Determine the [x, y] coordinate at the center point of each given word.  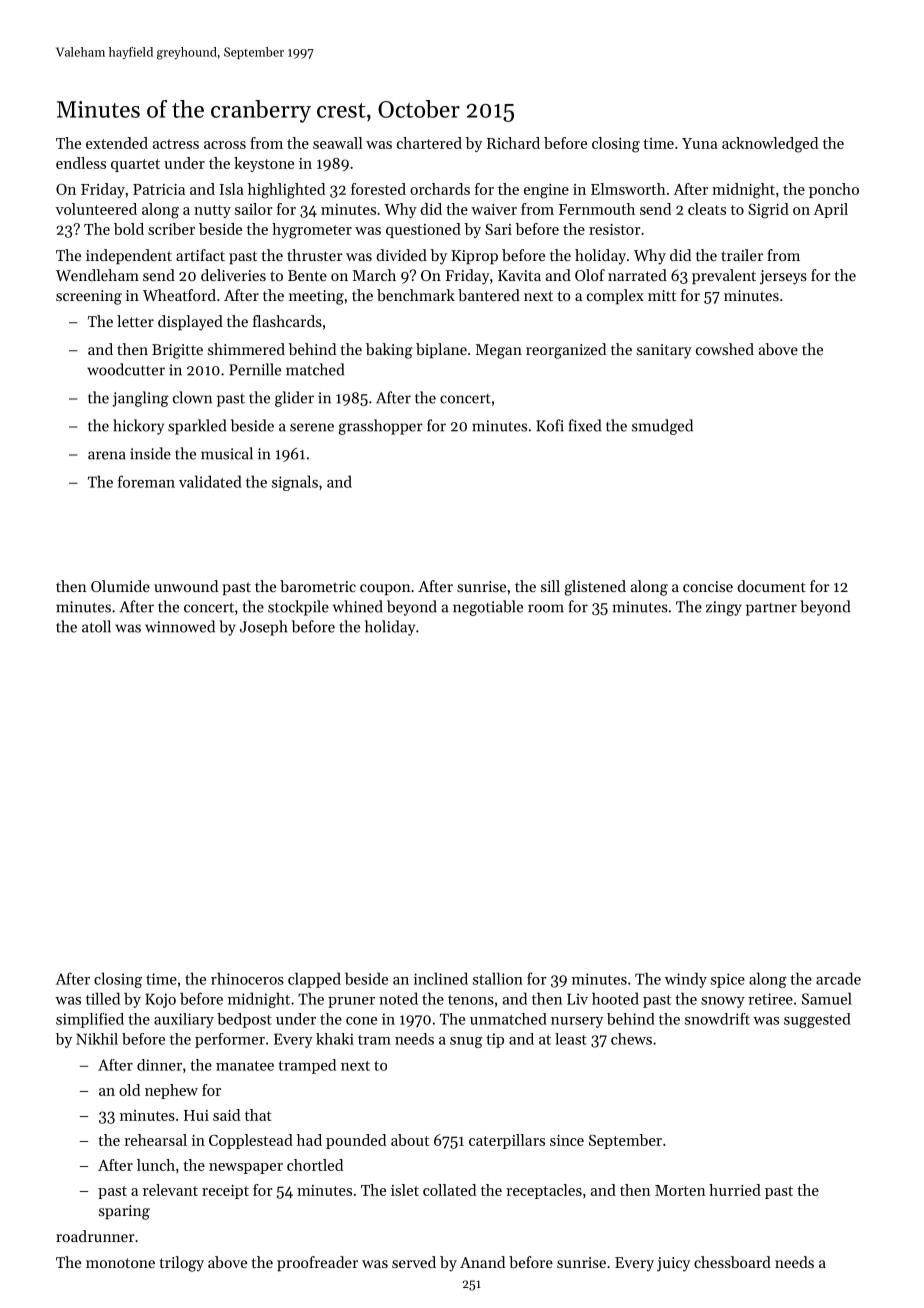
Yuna [700, 143]
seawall [338, 143]
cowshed [725, 349]
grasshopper [380, 427]
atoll [96, 626]
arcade [838, 978]
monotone [120, 1263]
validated [210, 481]
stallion [498, 978]
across [225, 145]
